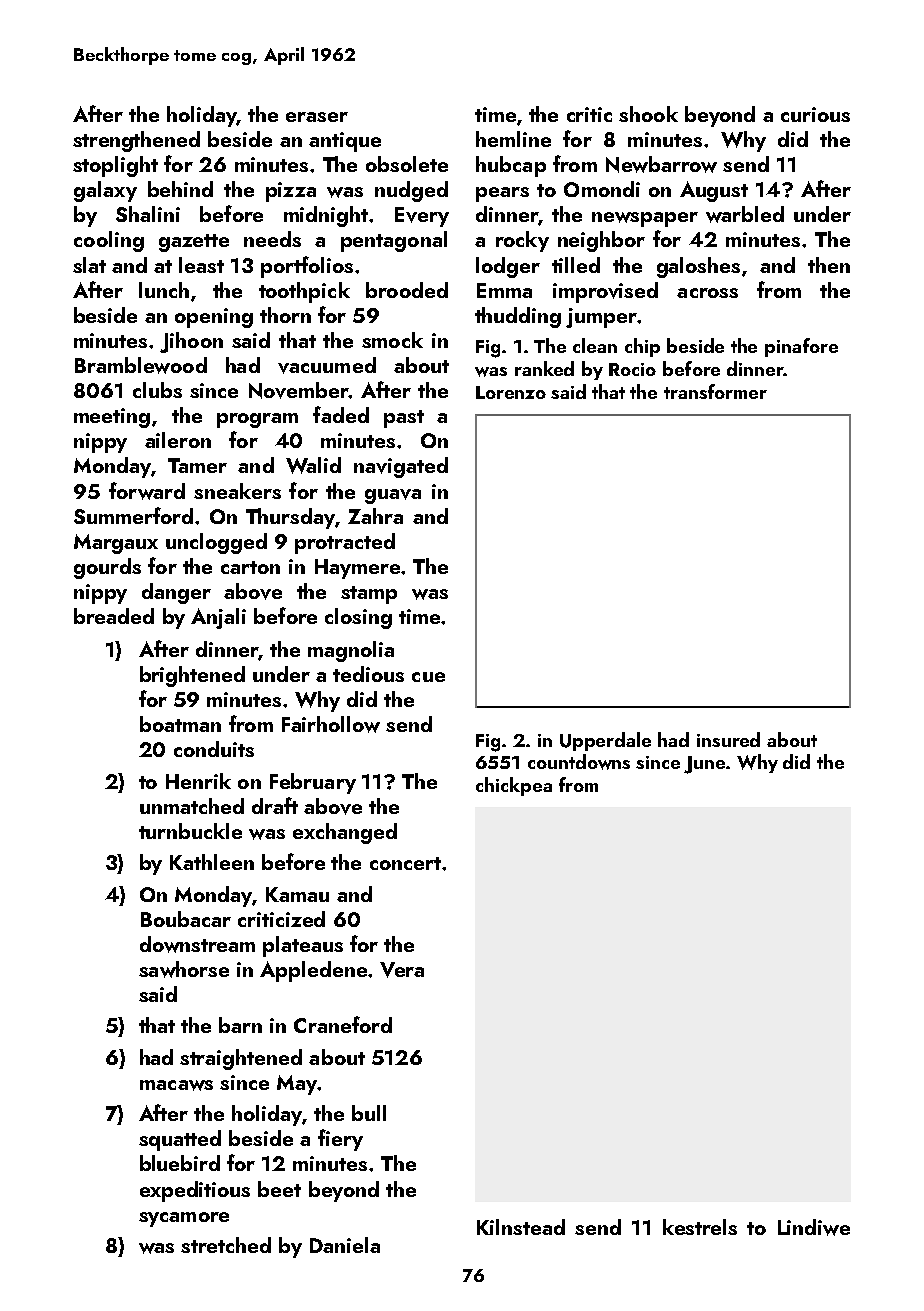 This page has height=1311, width=924. I want to click on aileron, so click(178, 440).
